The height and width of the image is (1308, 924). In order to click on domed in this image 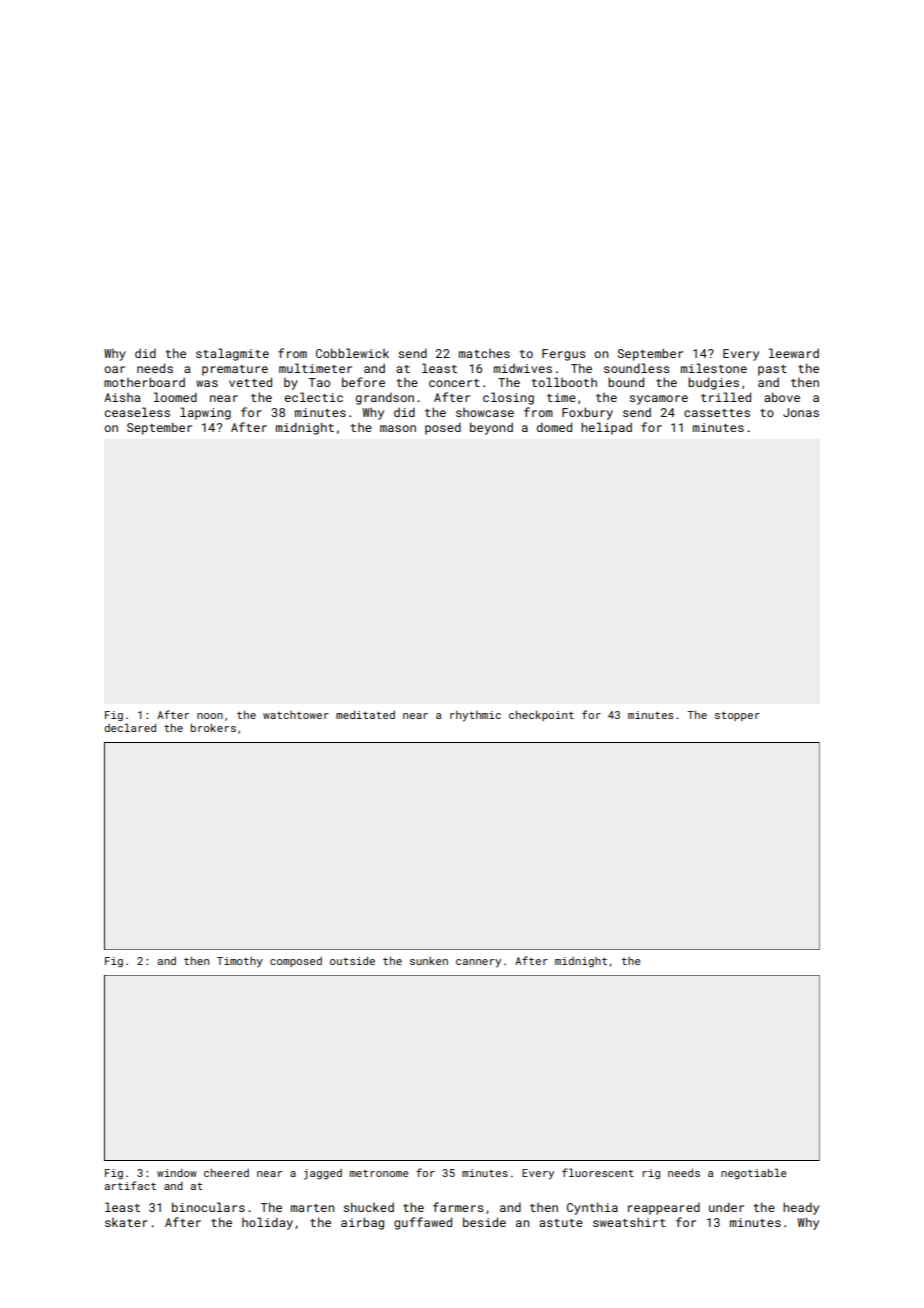, I will do `click(554, 427)`.
